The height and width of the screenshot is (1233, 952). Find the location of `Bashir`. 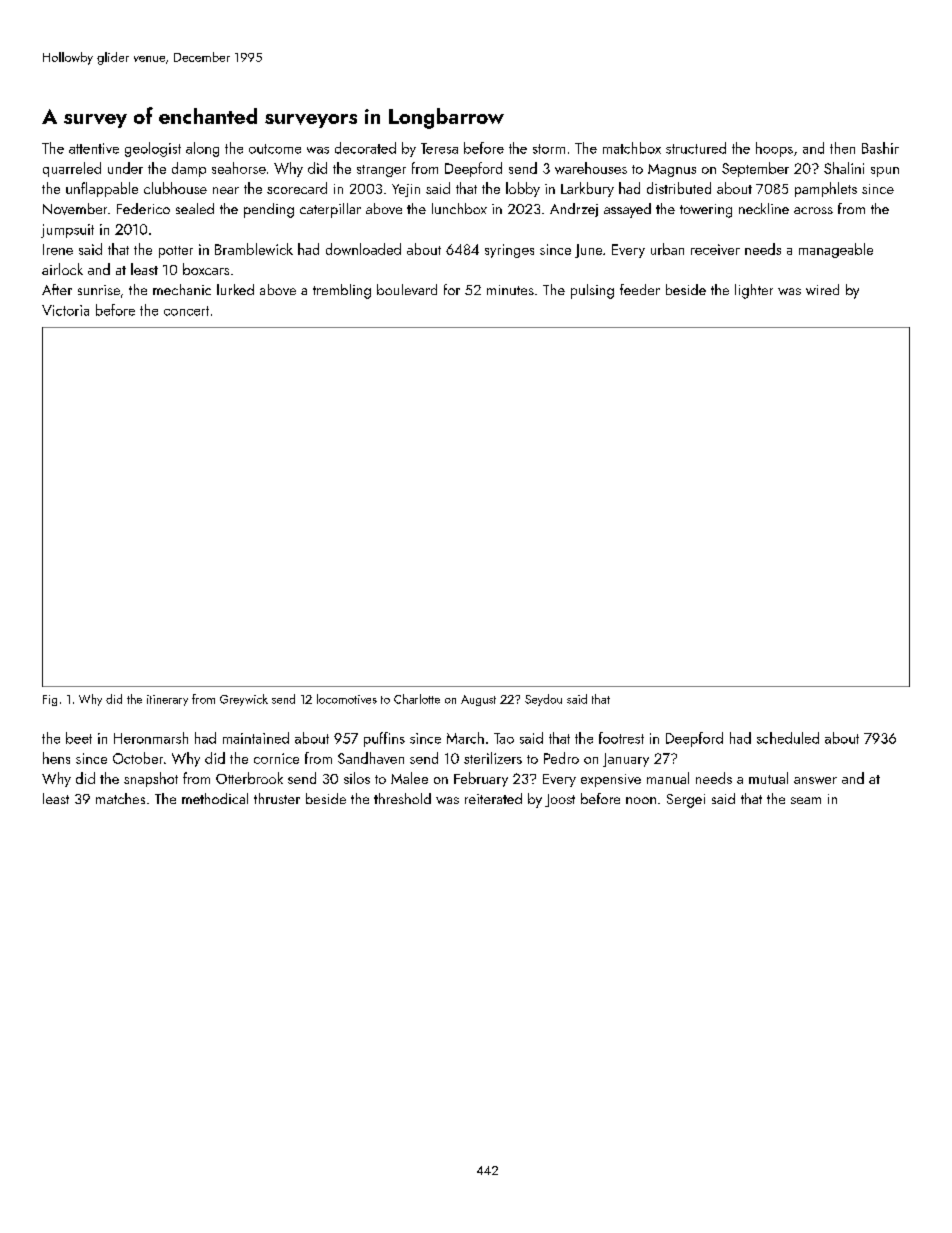

Bashir is located at coordinates (880, 148).
